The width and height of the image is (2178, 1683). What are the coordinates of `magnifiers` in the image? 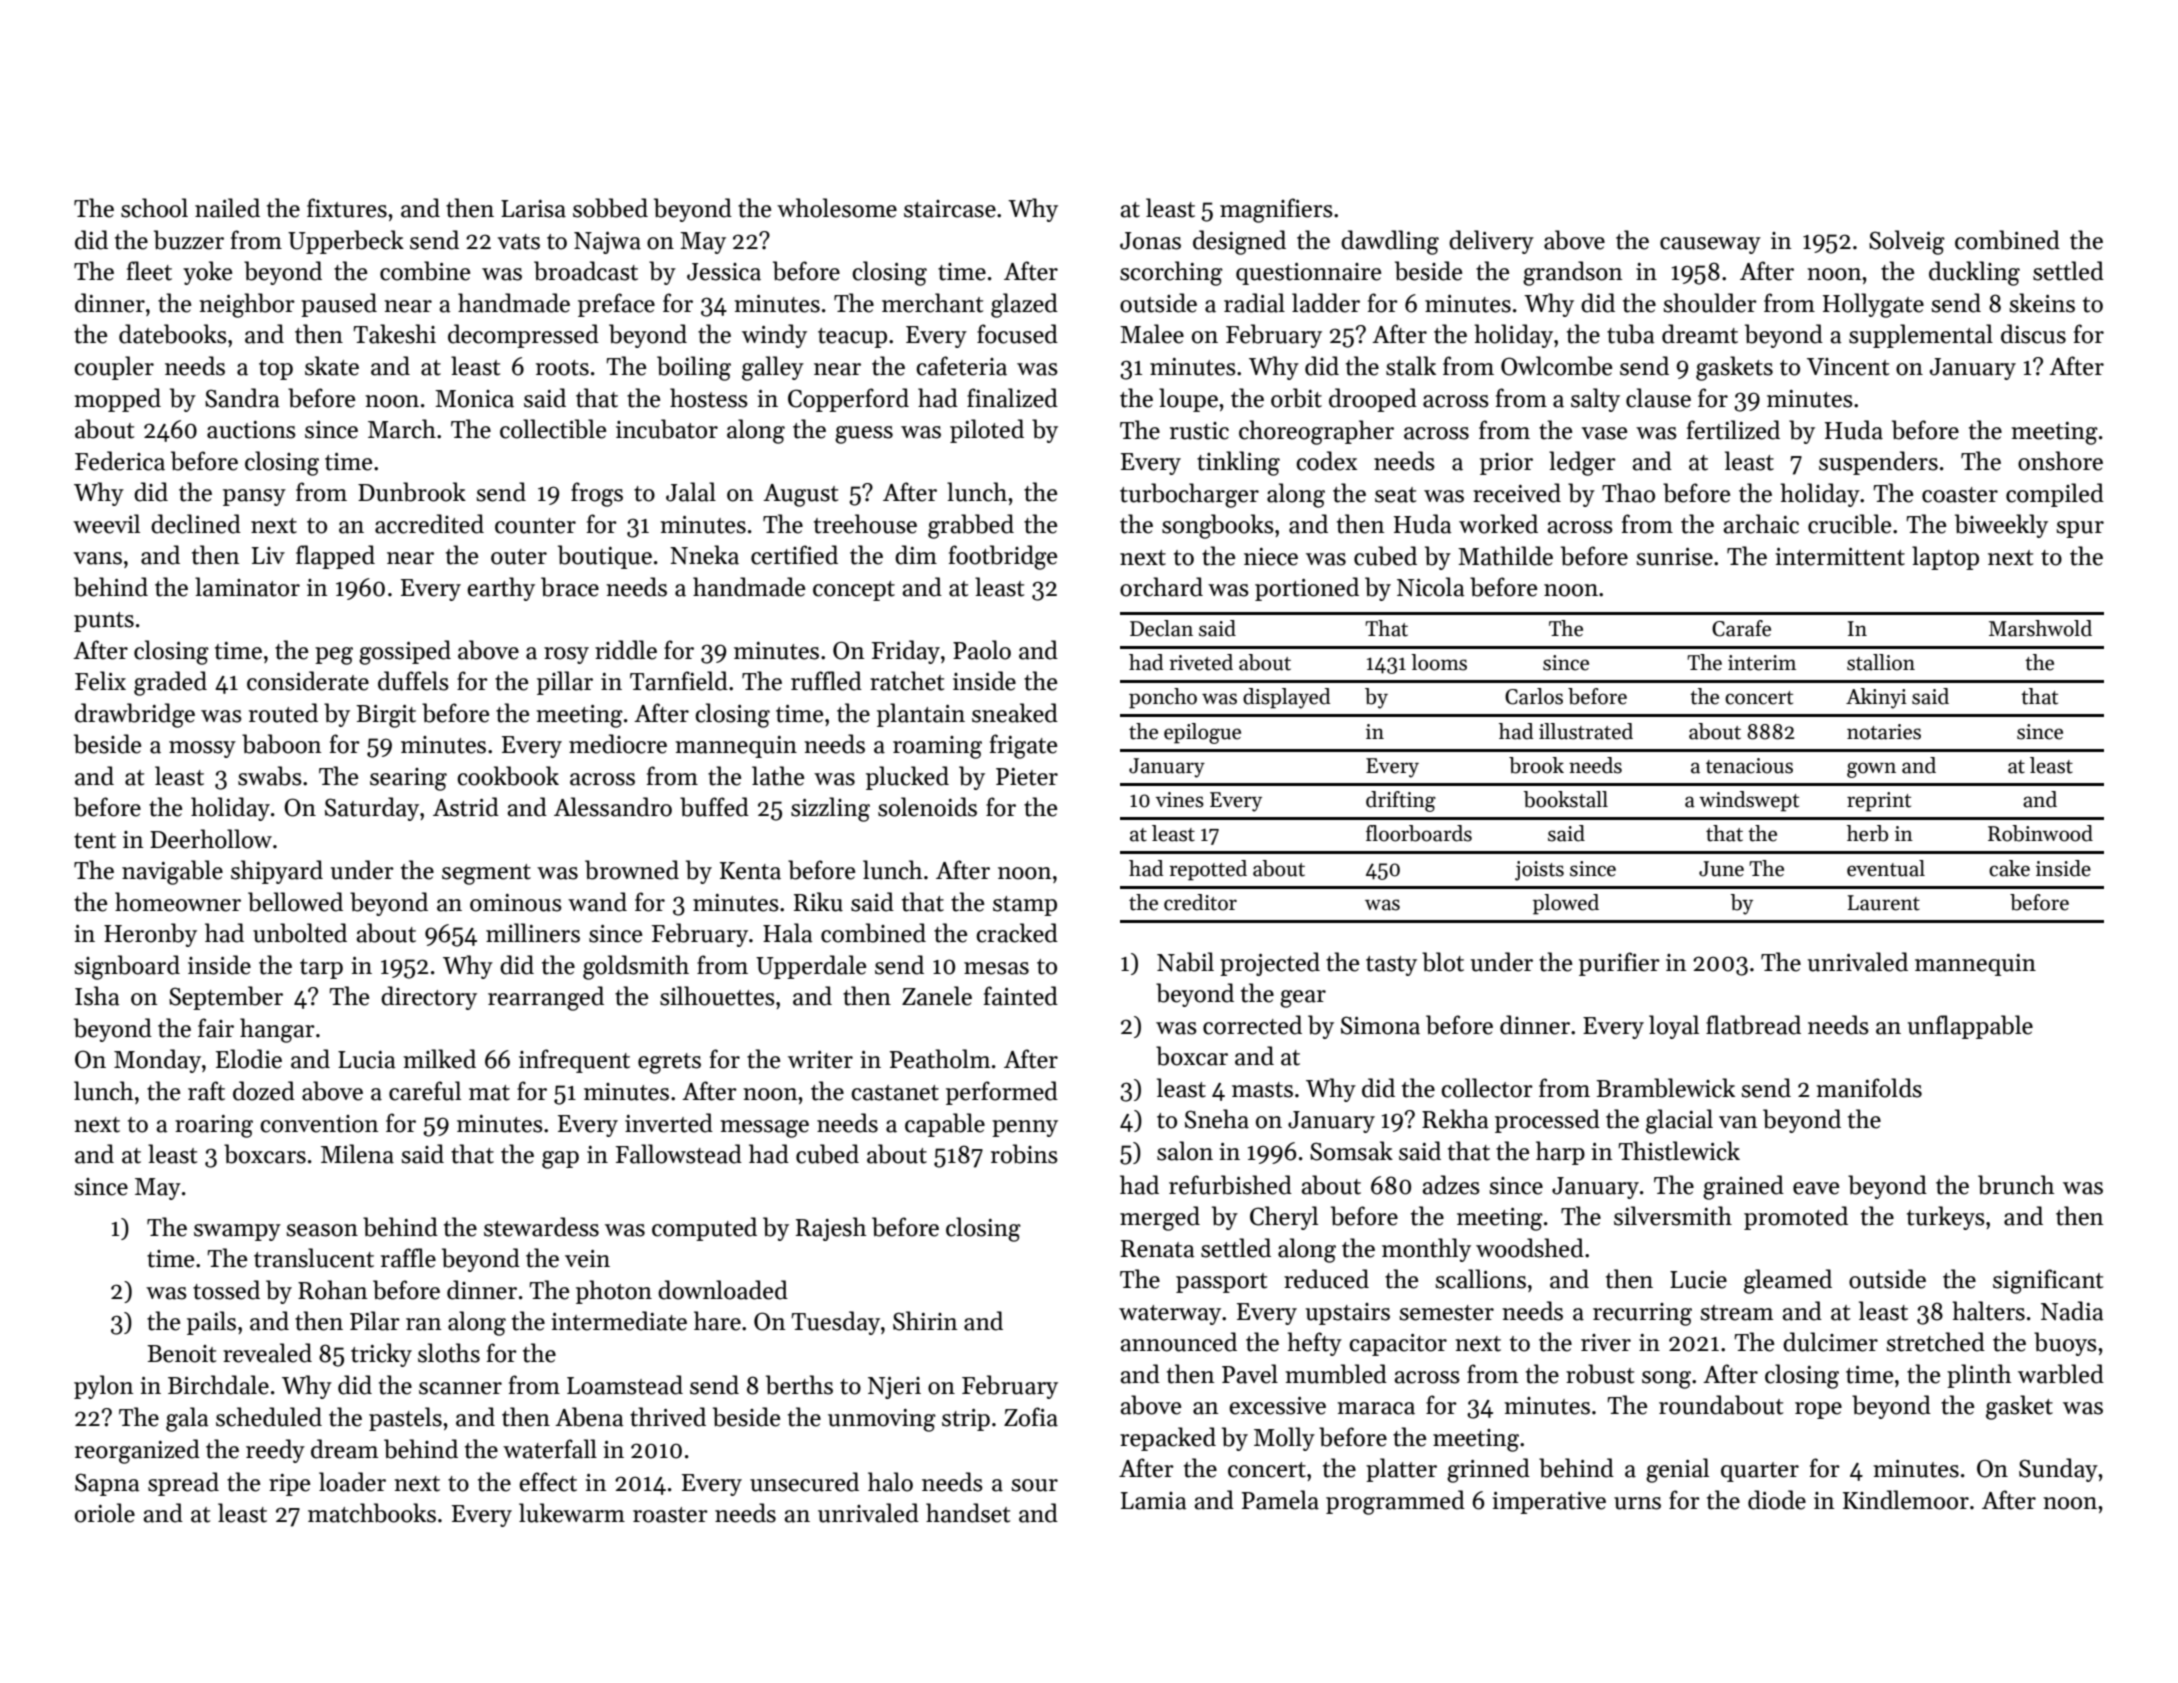 It's located at (1276, 210).
